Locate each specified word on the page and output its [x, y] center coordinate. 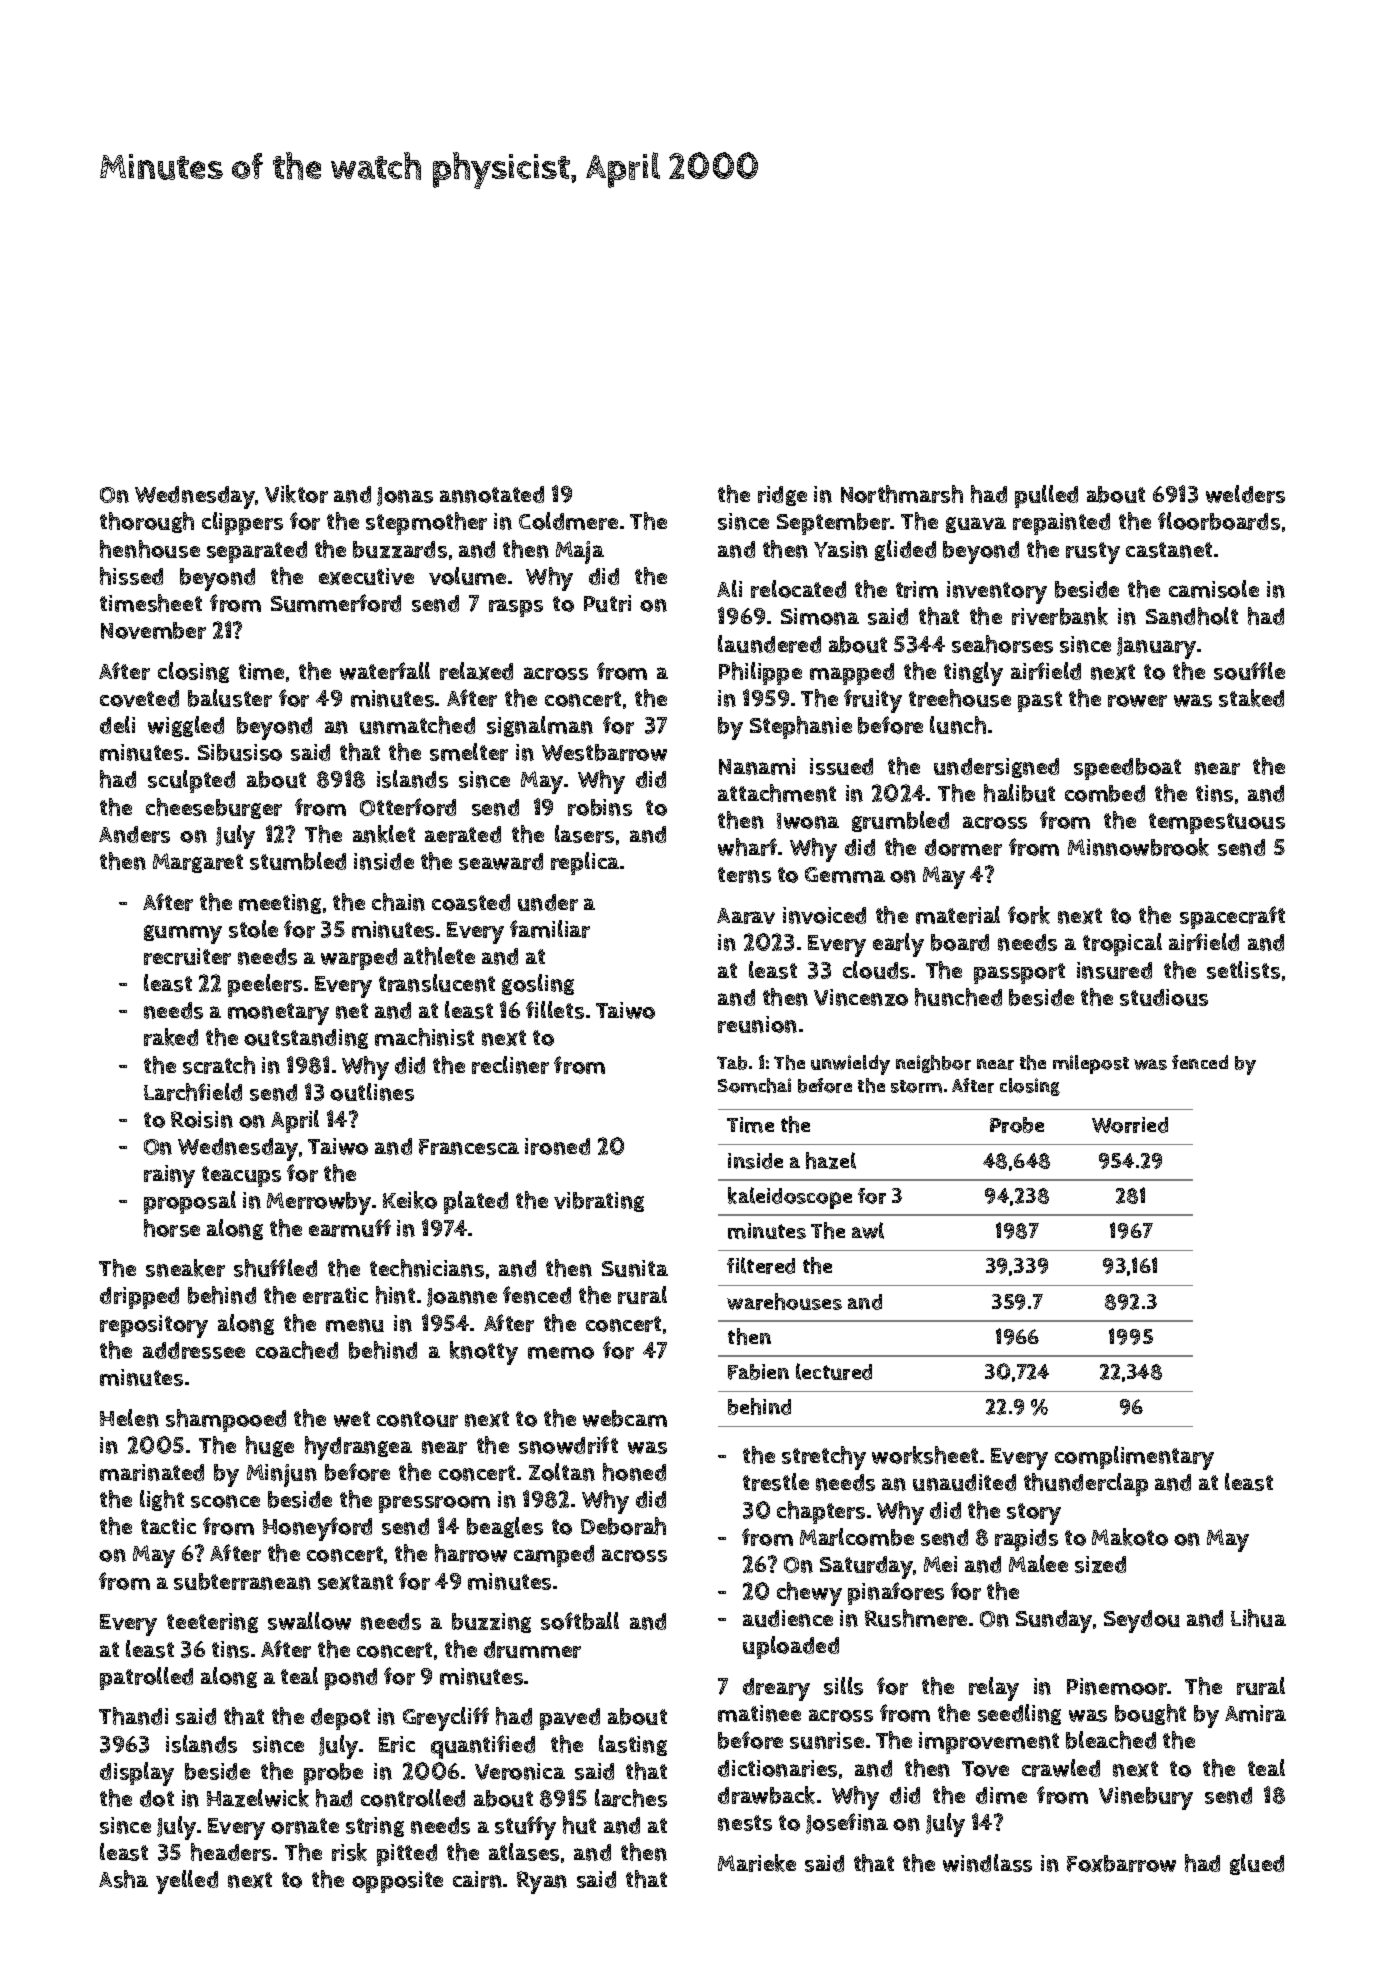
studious [1164, 997]
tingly [973, 674]
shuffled [275, 1268]
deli [117, 725]
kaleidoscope [790, 1198]
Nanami [757, 766]
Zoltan [562, 1472]
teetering [212, 1623]
